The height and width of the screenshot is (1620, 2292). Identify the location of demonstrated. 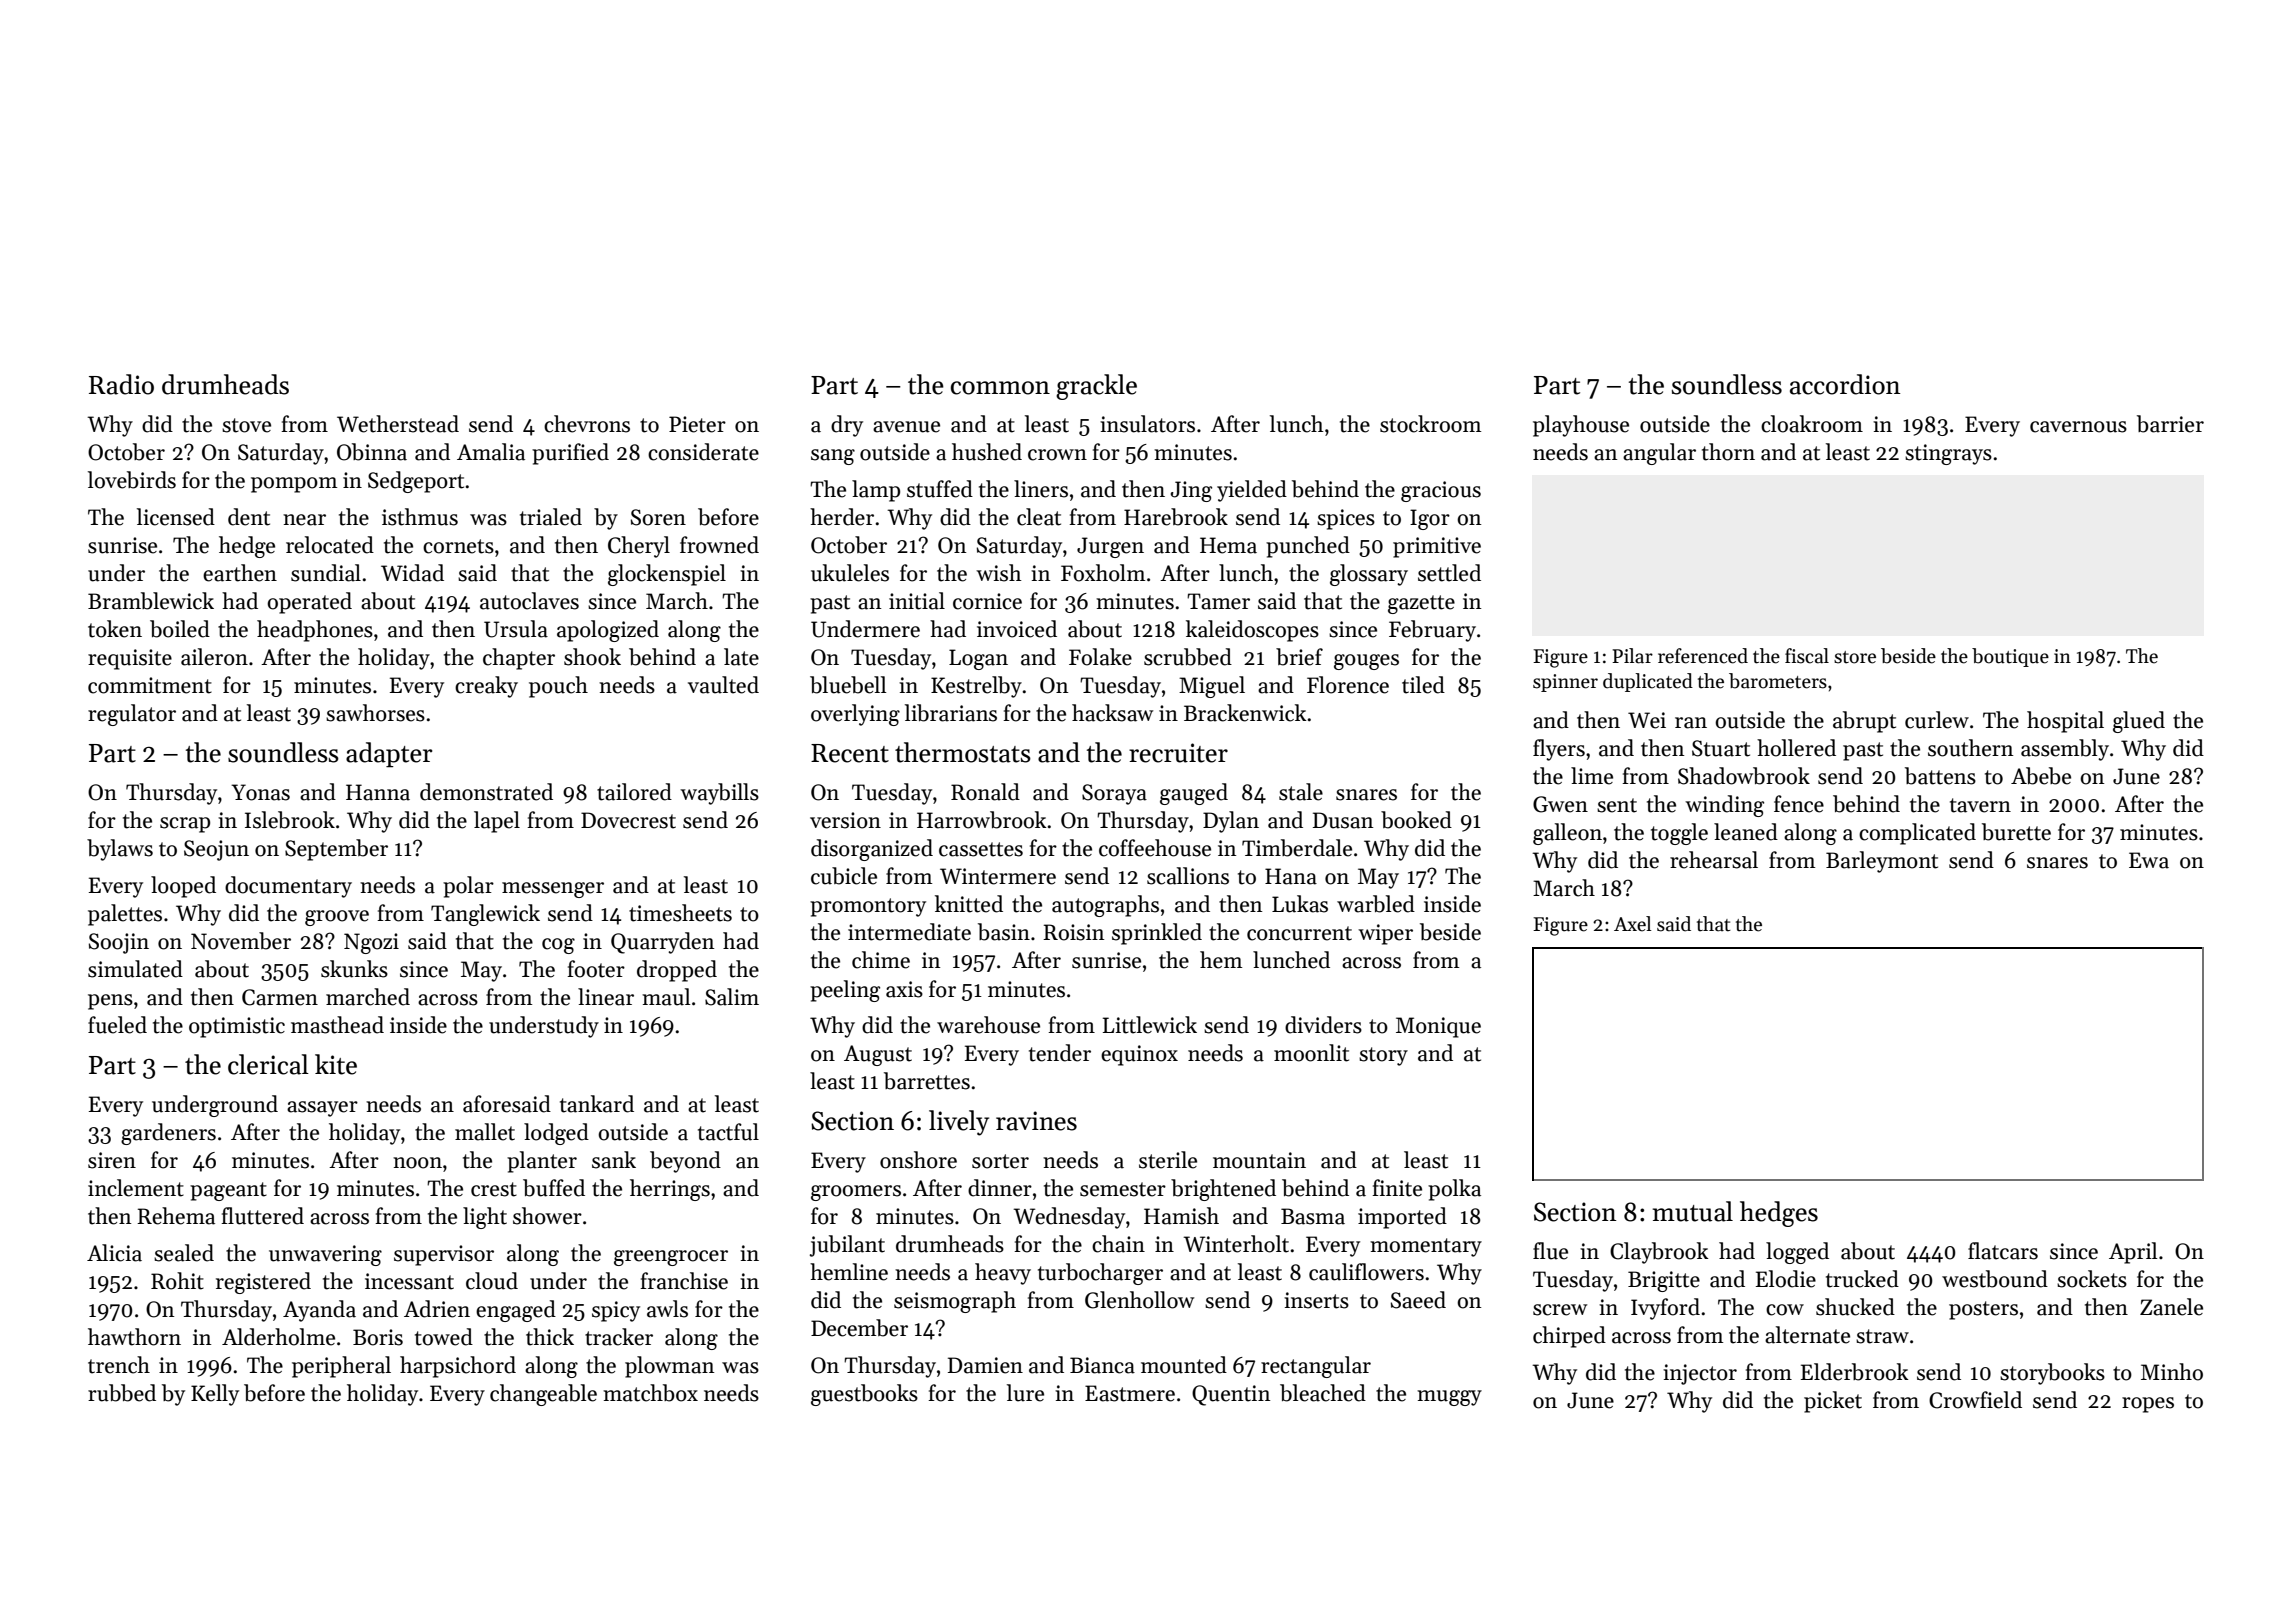
(486, 792).
